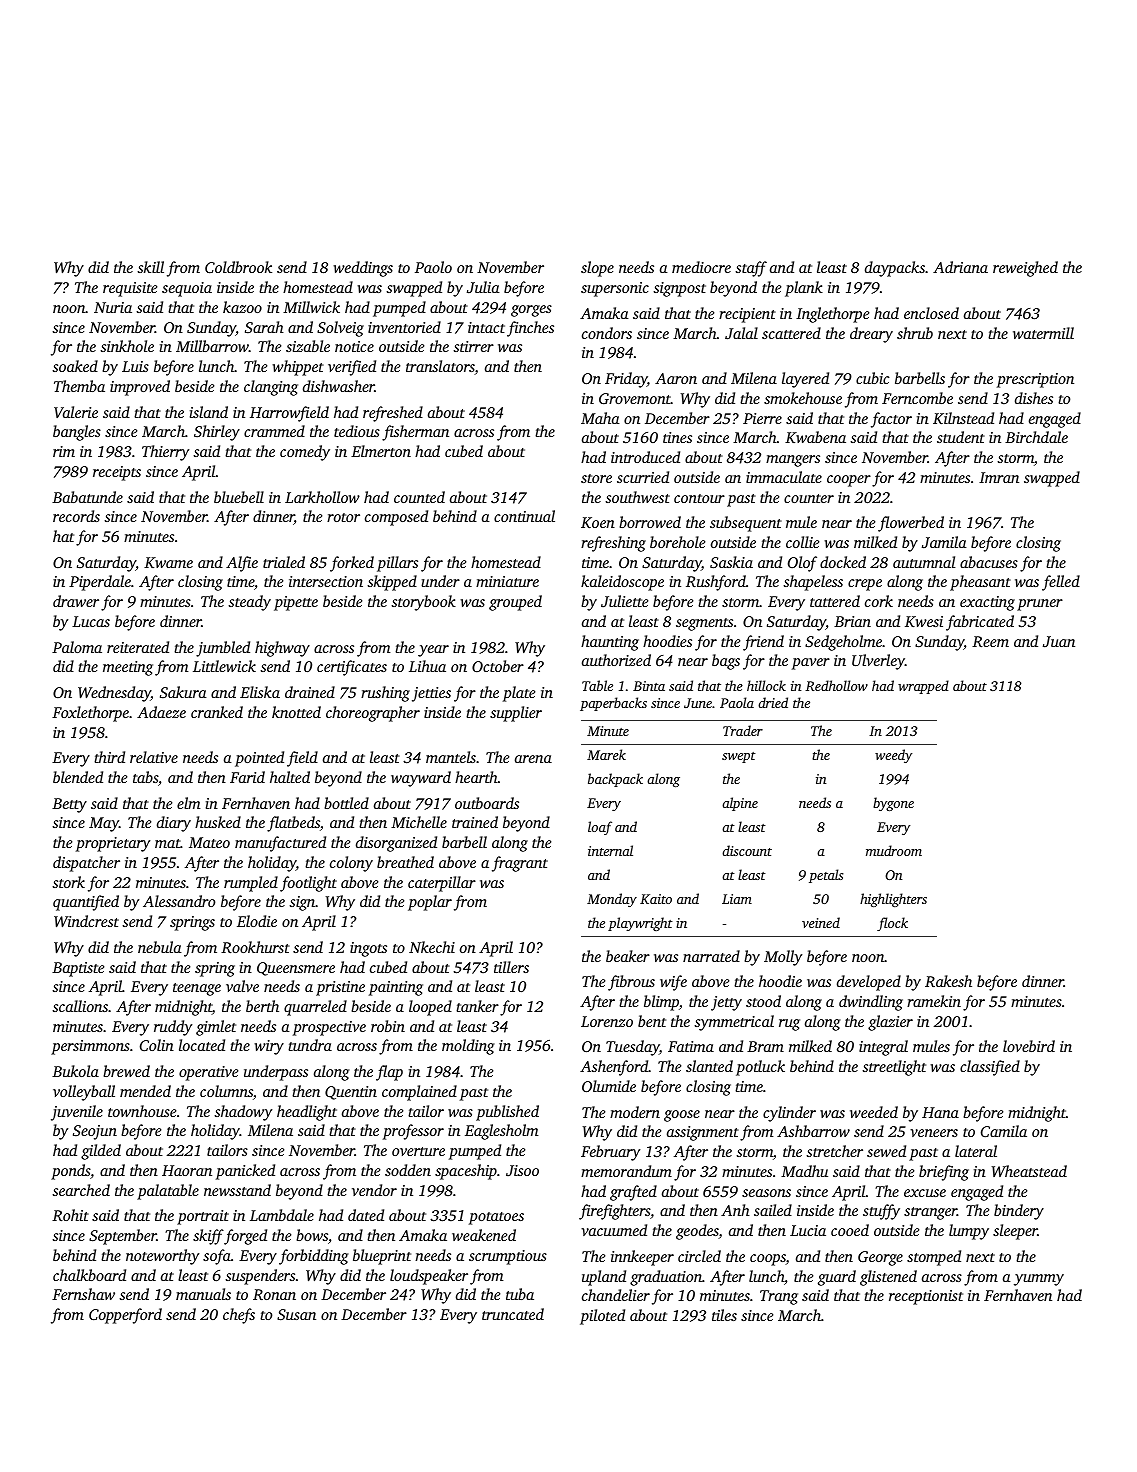 This screenshot has height=1472, width=1137. Describe the element at coordinates (895, 269) in the screenshot. I see `daypacks` at that location.
